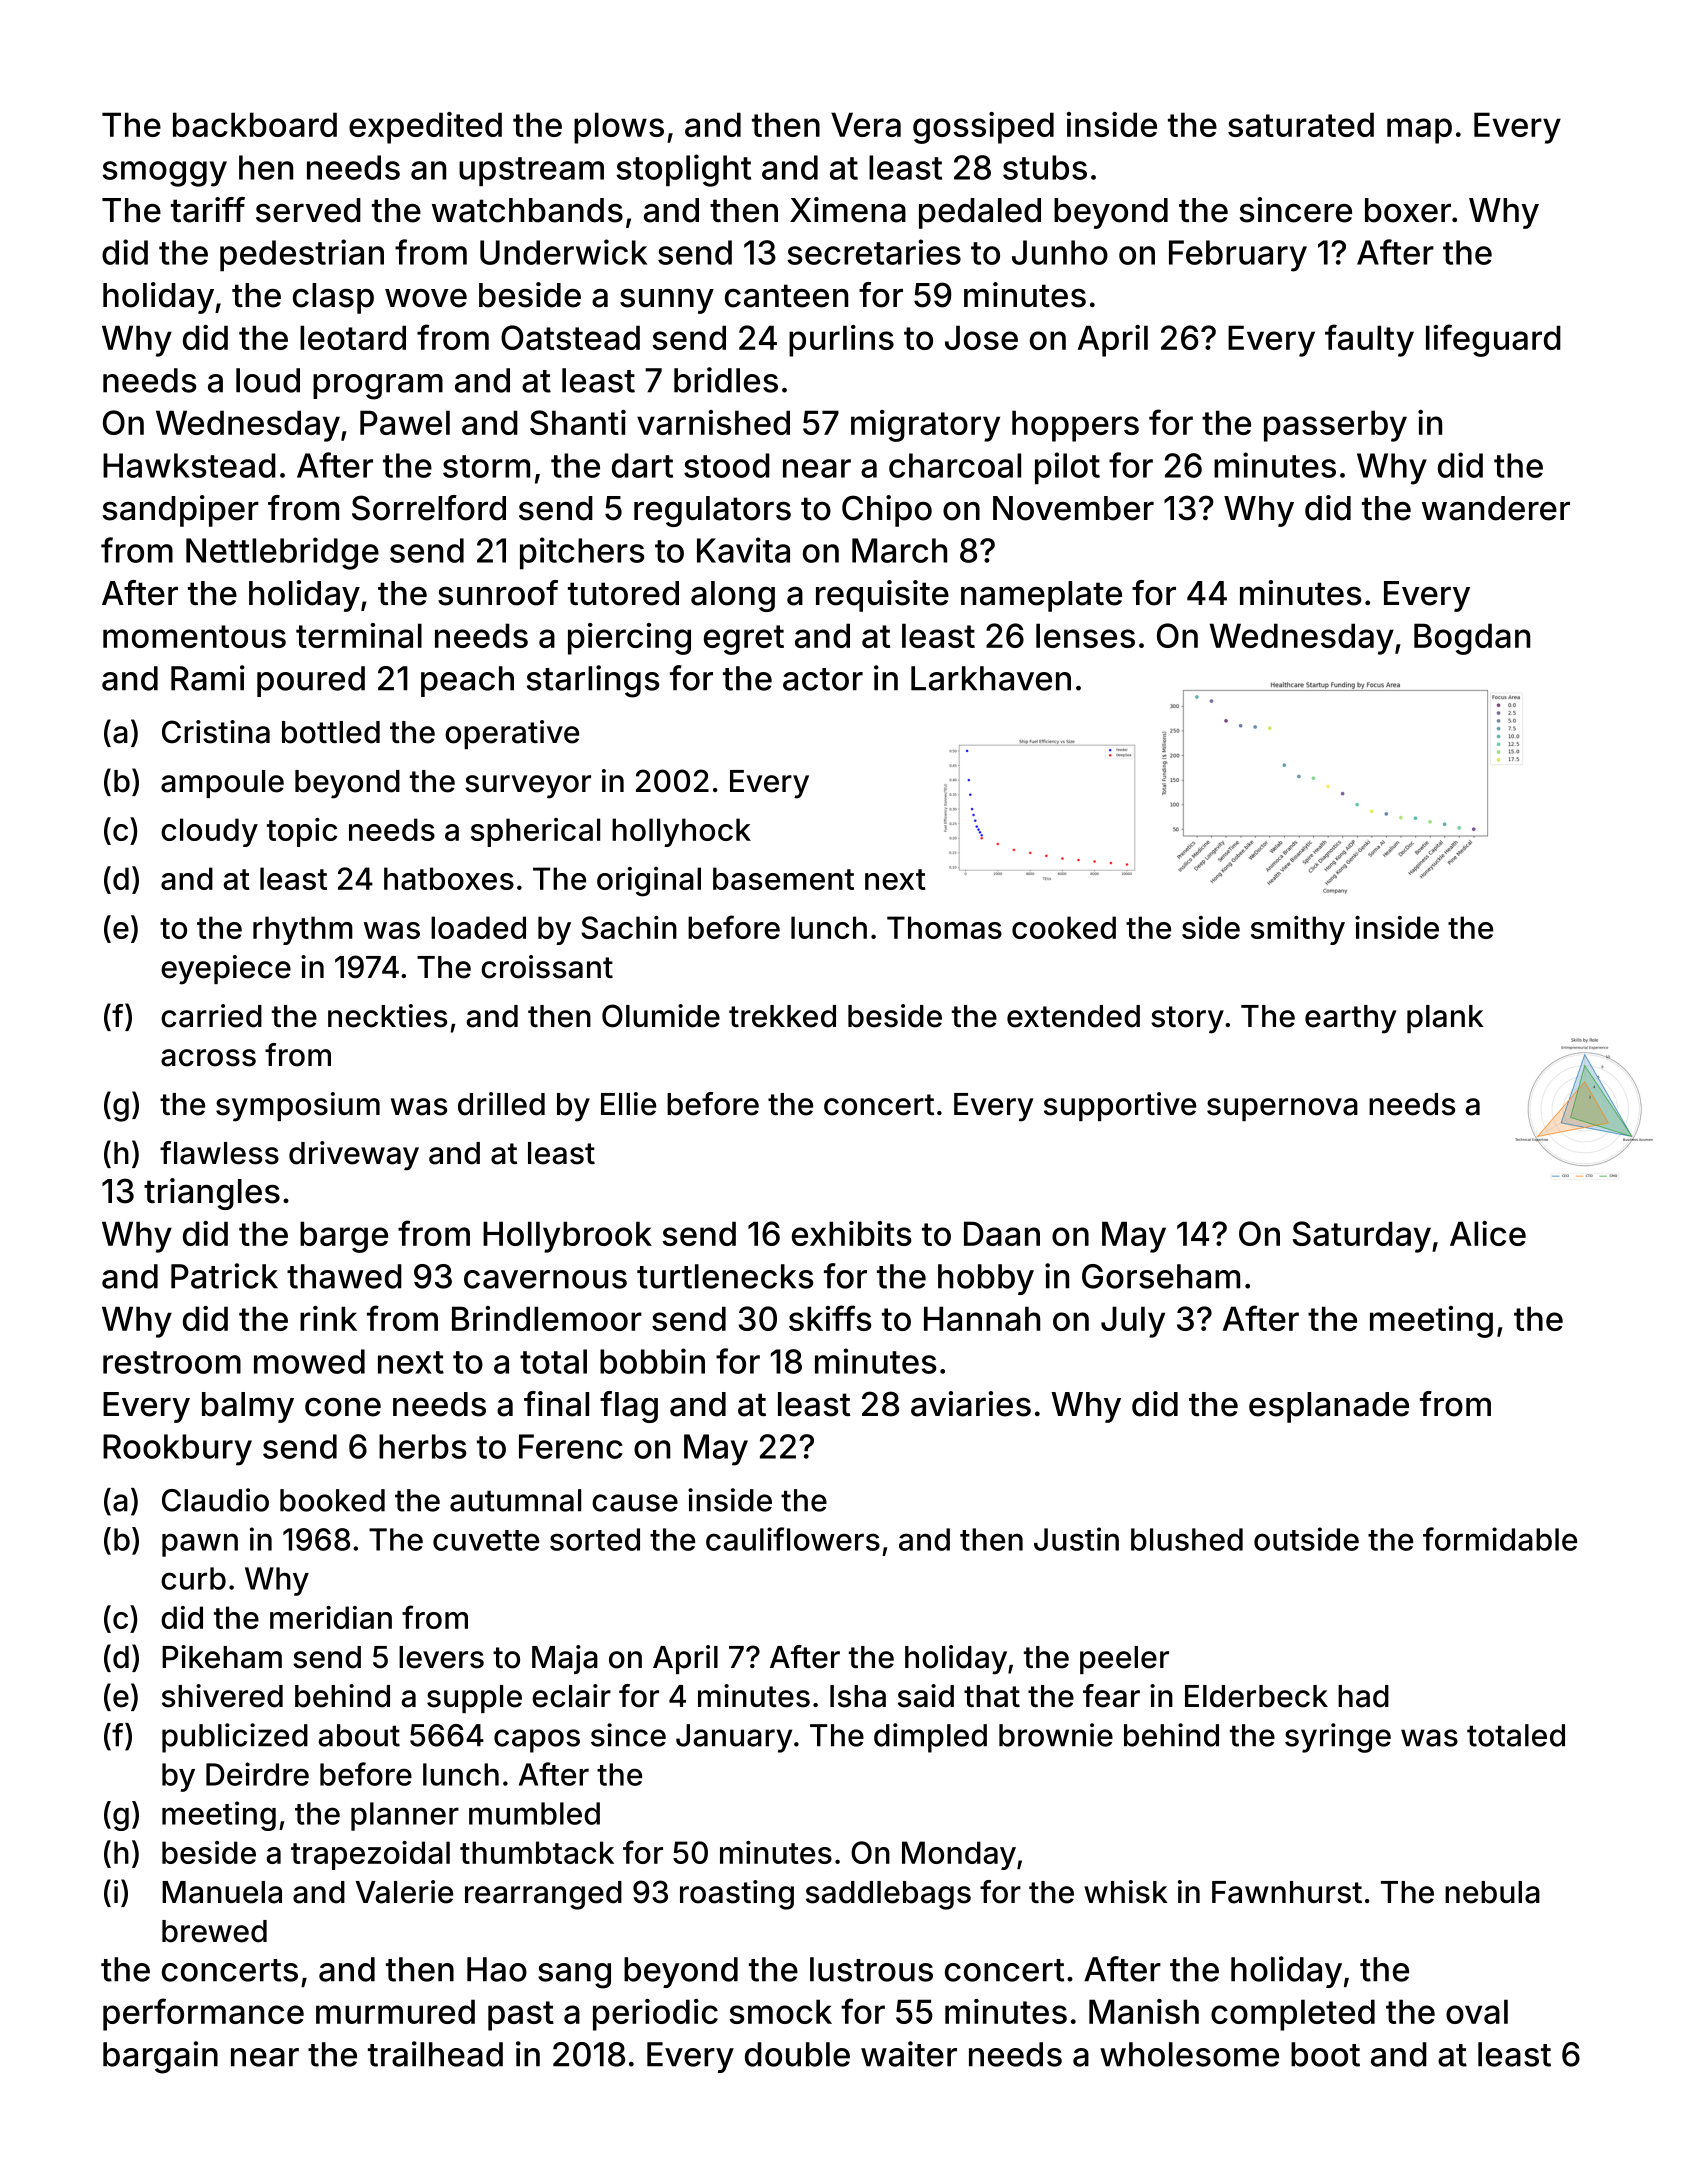 This screenshot has height=2178, width=1683. I want to click on gossiped, so click(983, 128).
